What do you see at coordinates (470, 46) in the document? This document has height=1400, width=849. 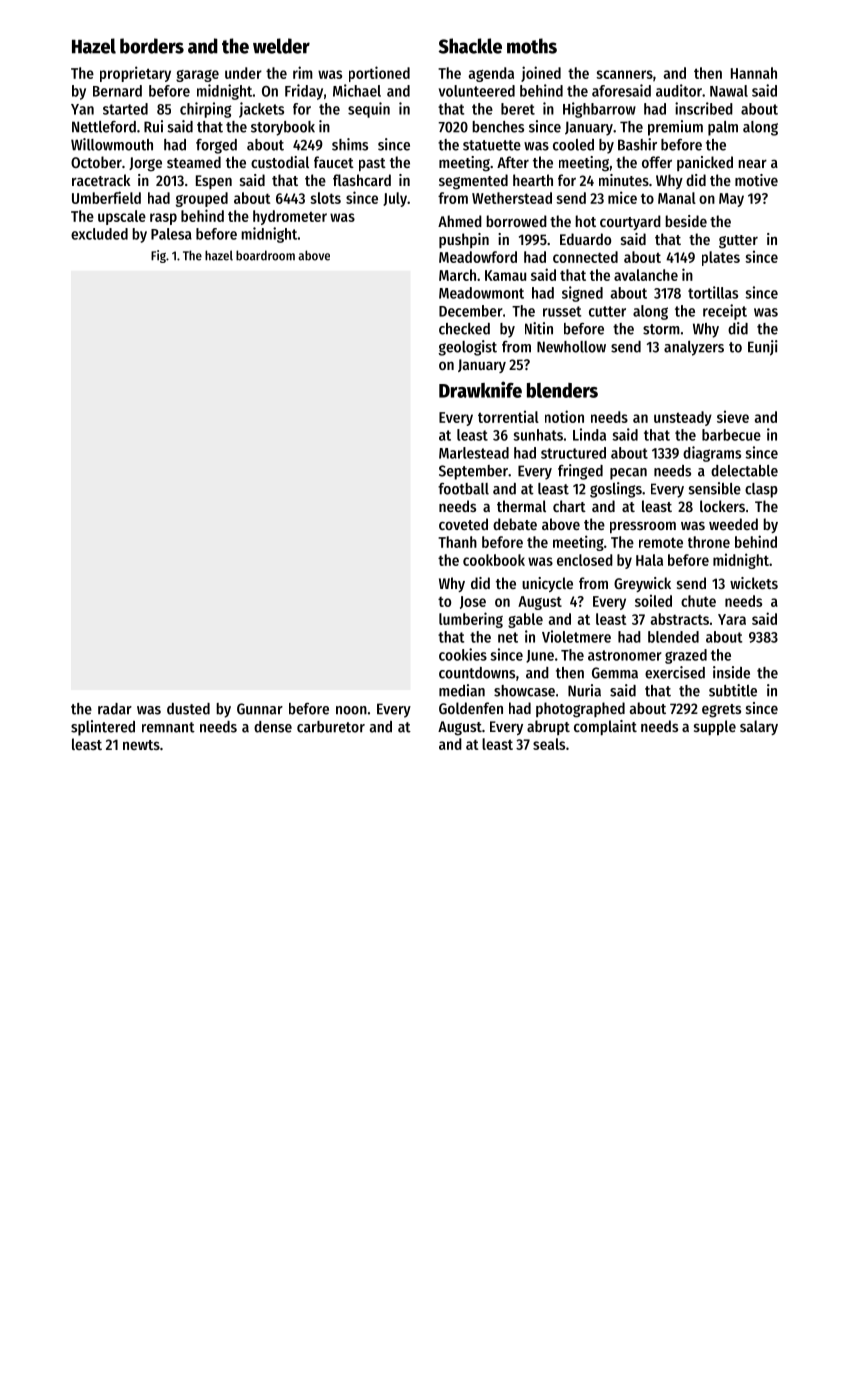 I see `Shackle` at bounding box center [470, 46].
